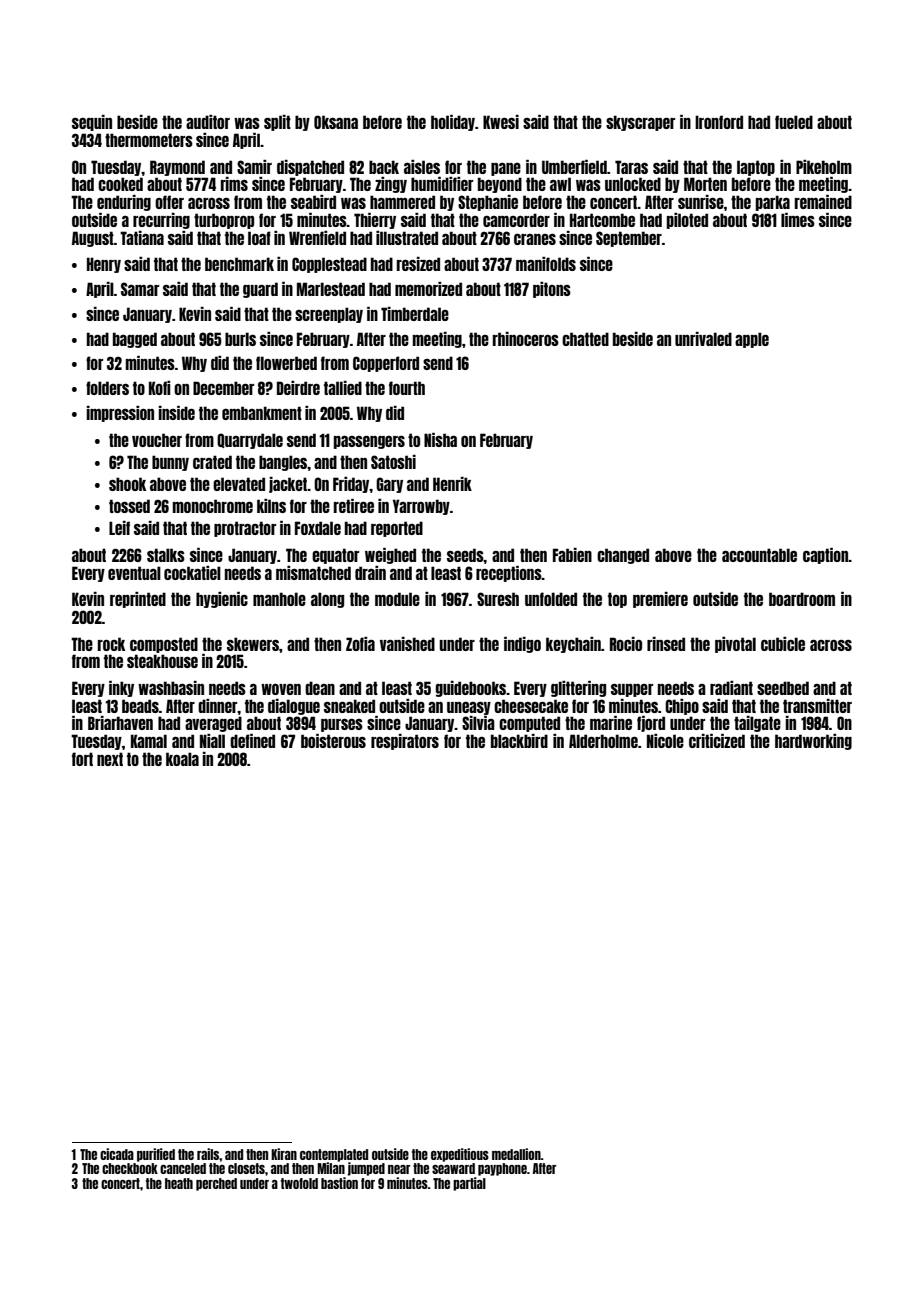 The image size is (924, 1308). What do you see at coordinates (169, 202) in the document?
I see `offer` at bounding box center [169, 202].
